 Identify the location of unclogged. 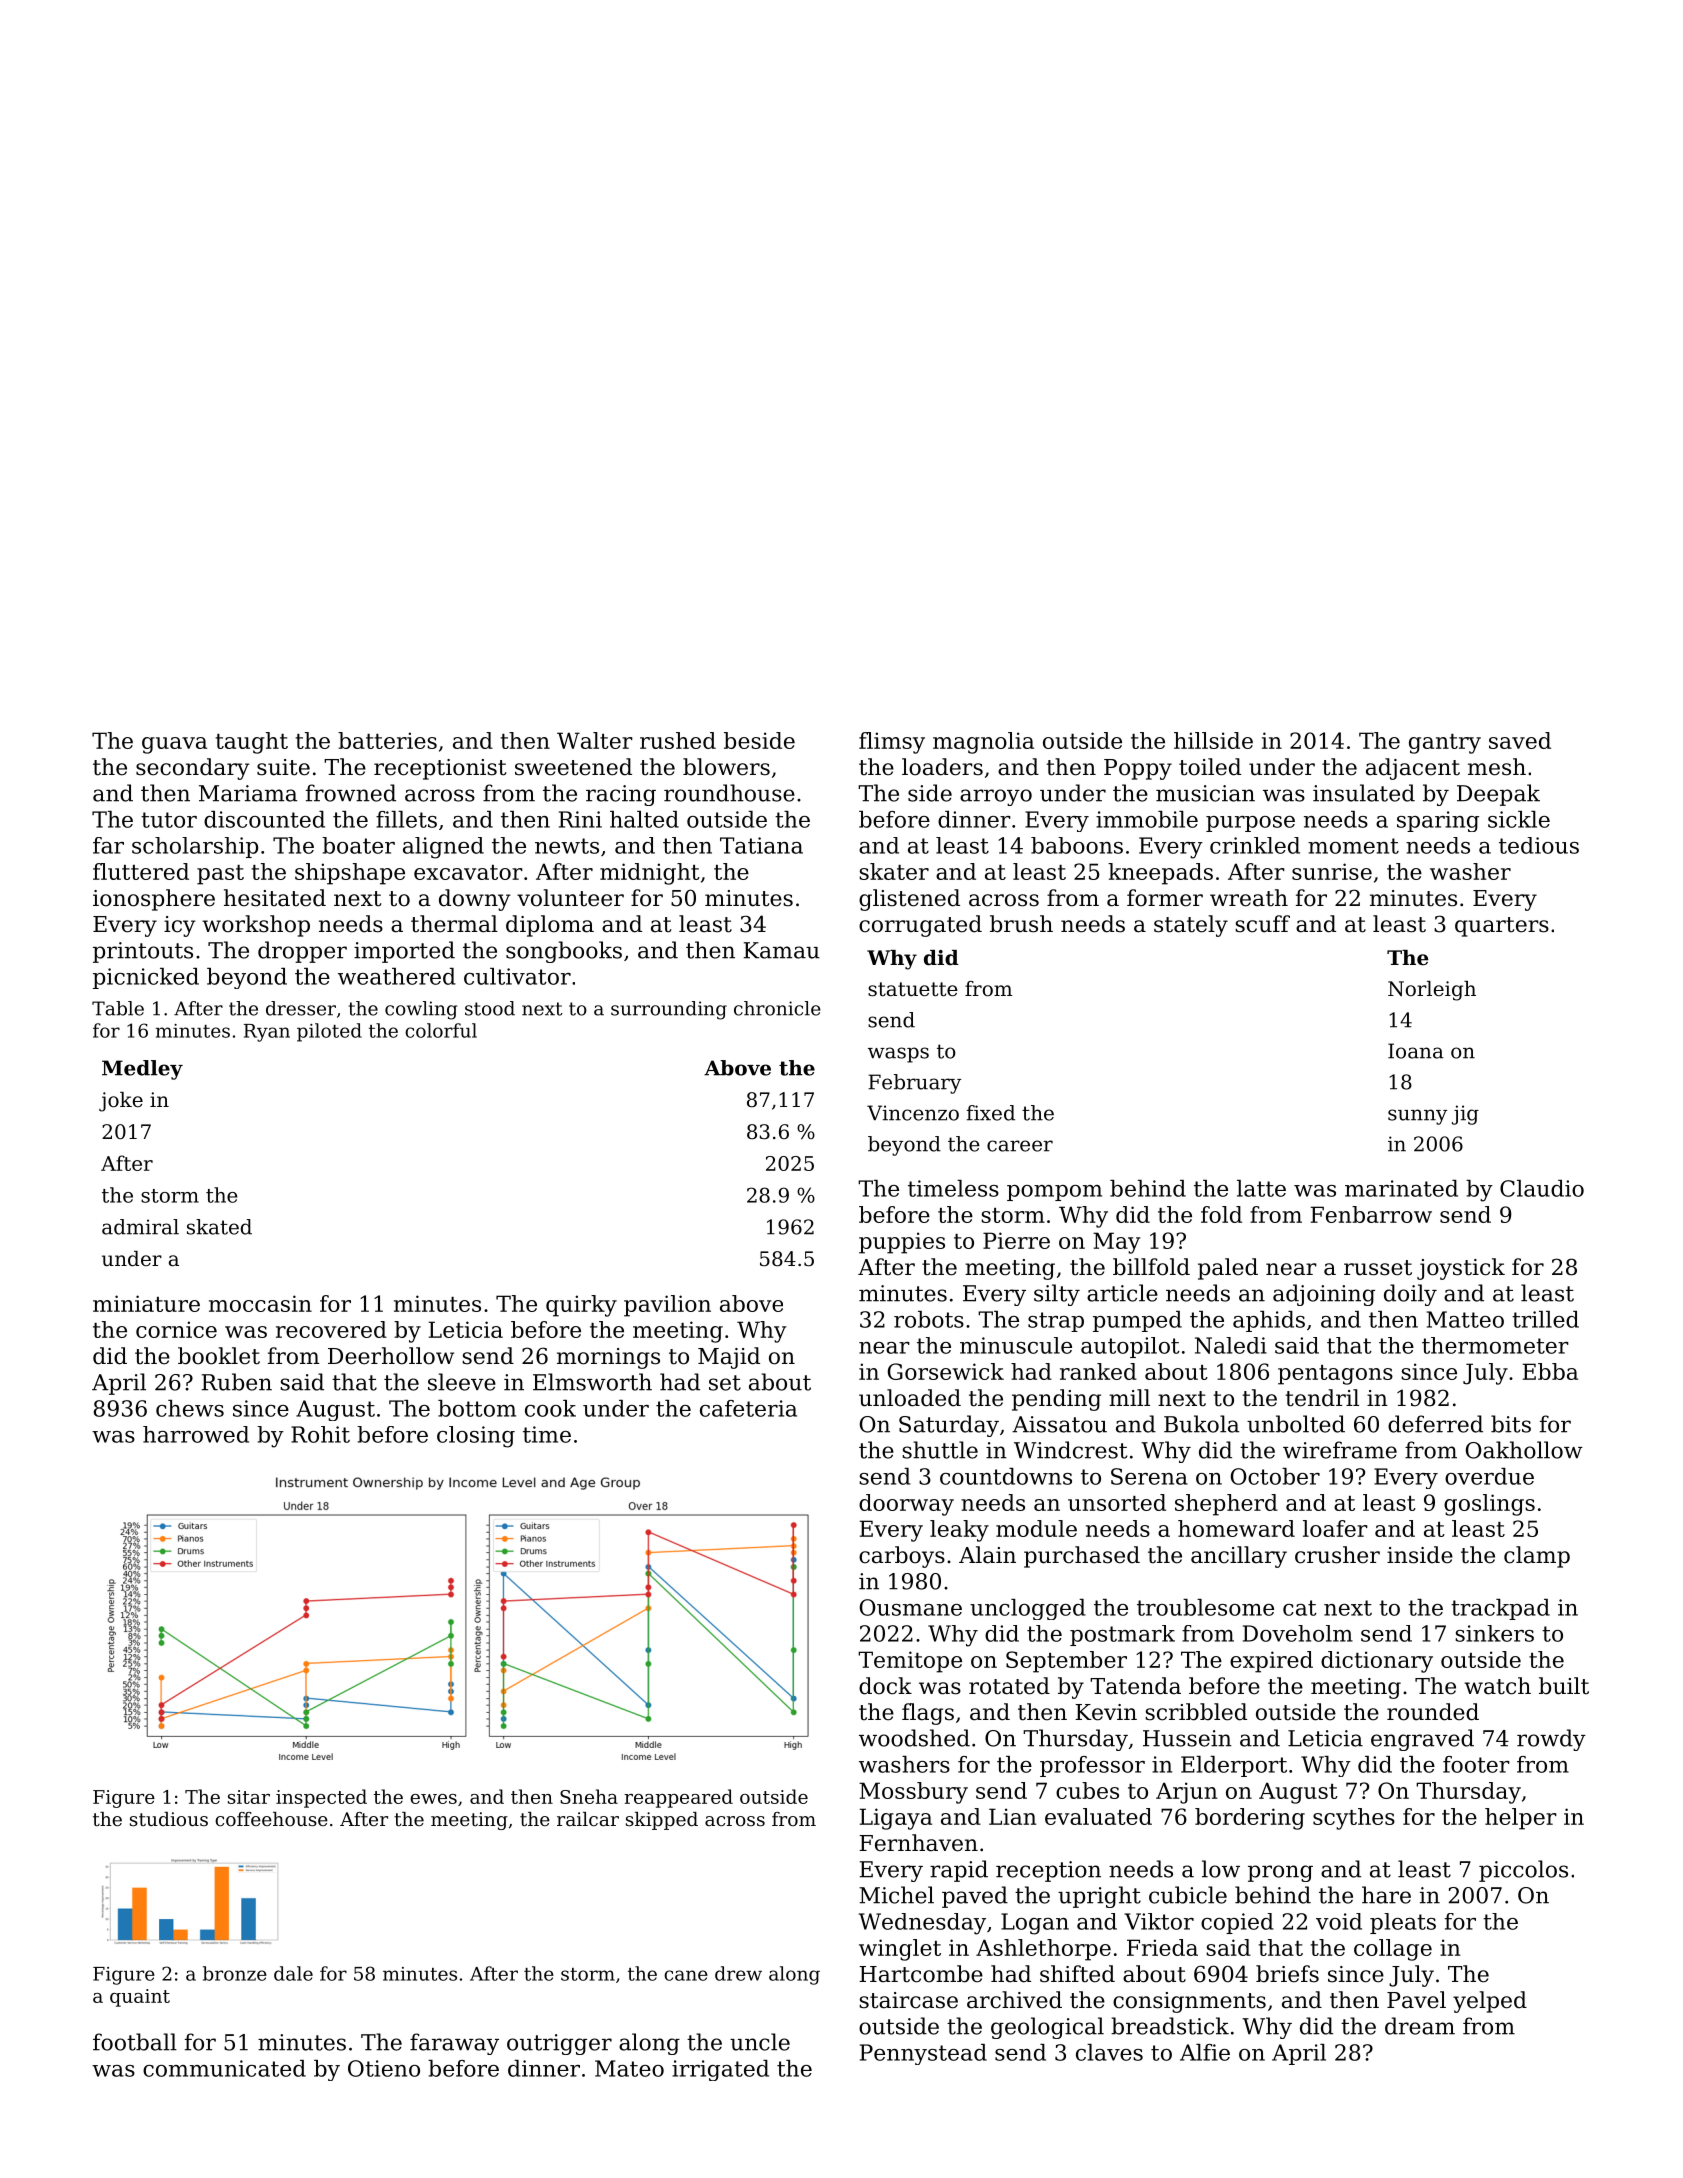
(1028, 1609).
